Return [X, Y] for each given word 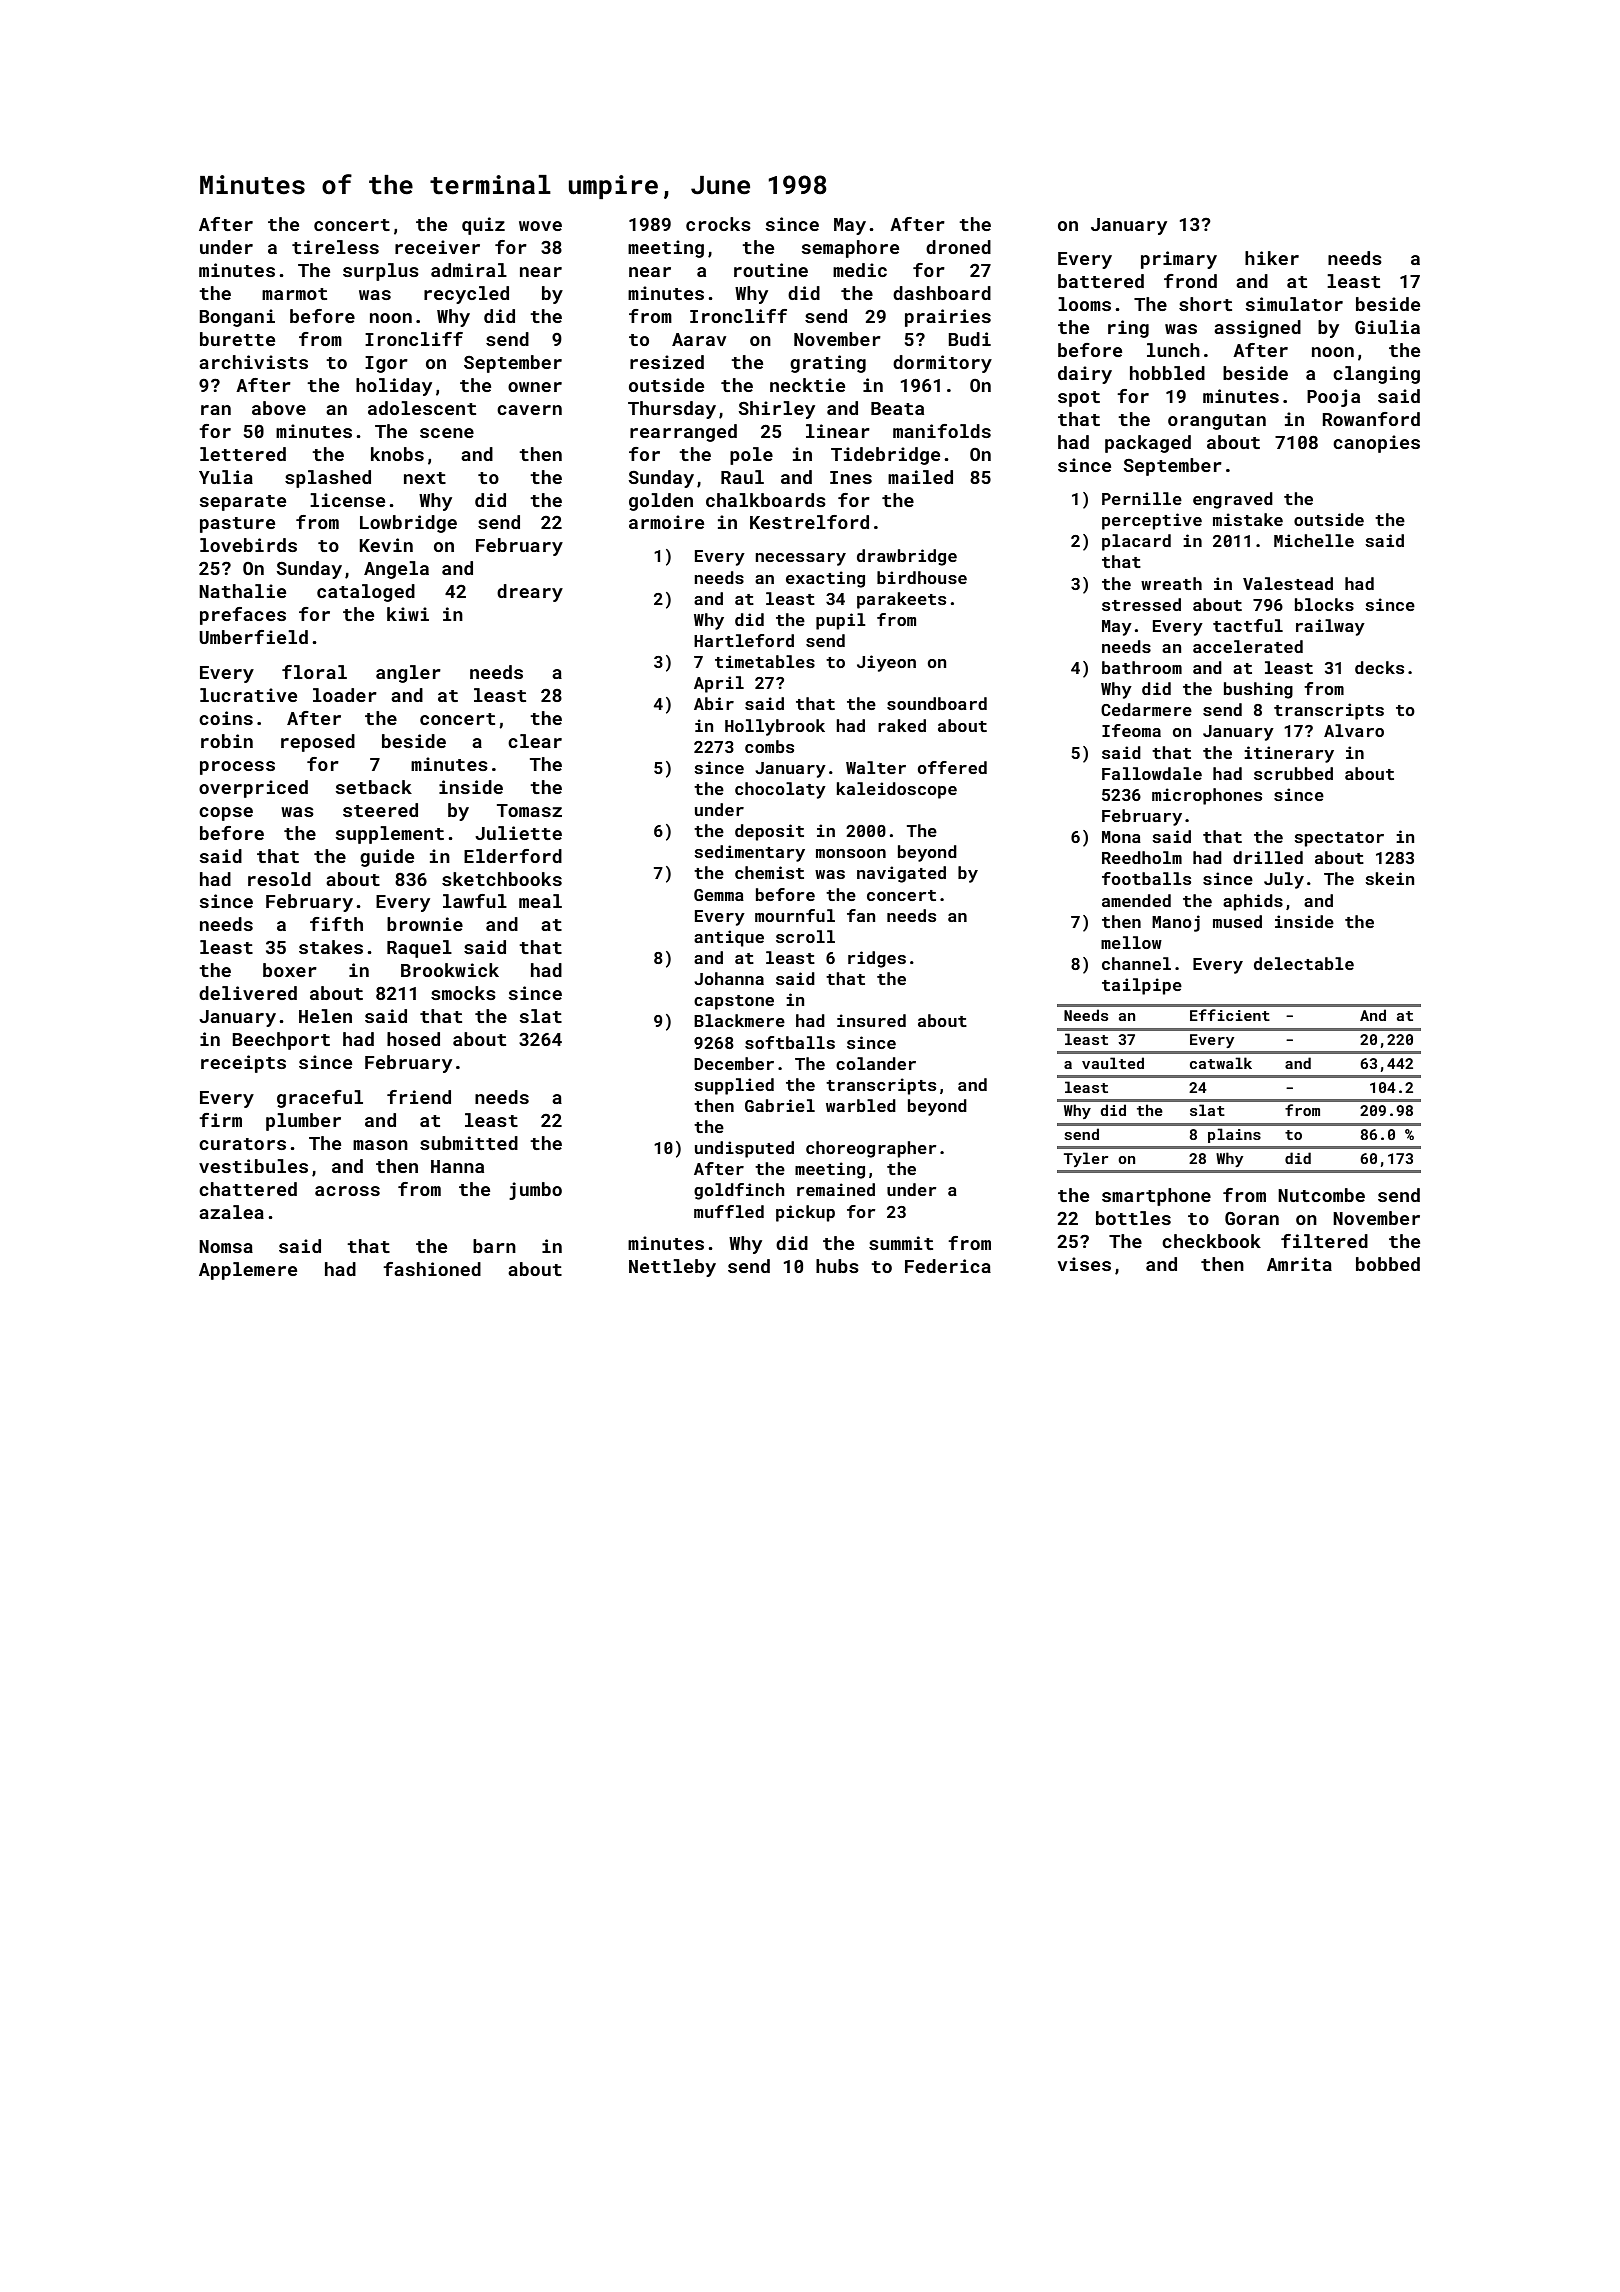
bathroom [1142, 667]
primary [1179, 260]
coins [226, 718]
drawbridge [907, 557]
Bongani [237, 318]
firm [220, 1120]
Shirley [776, 410]
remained [836, 1189]
